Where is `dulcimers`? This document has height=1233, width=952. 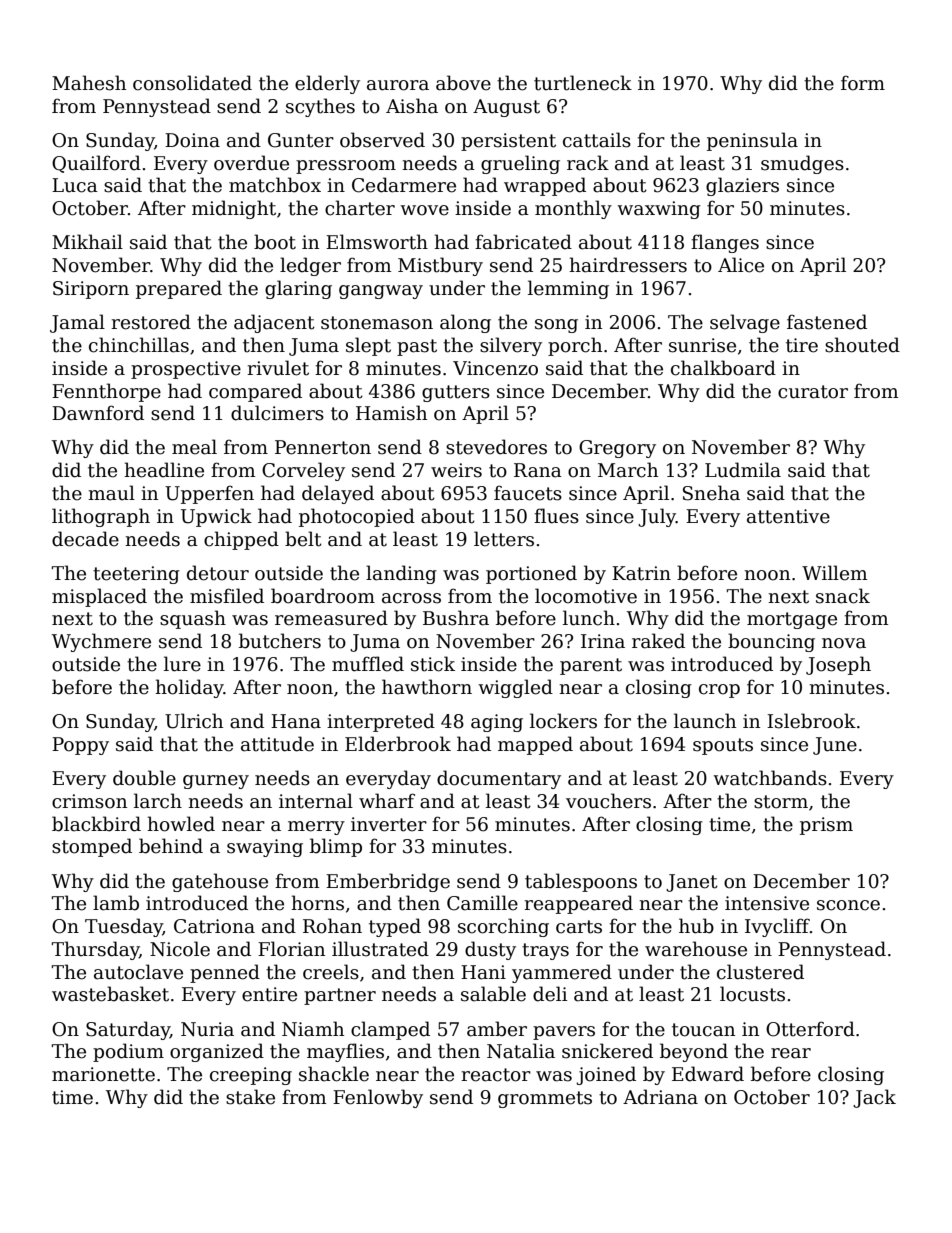
dulcimers is located at coordinates (277, 413).
